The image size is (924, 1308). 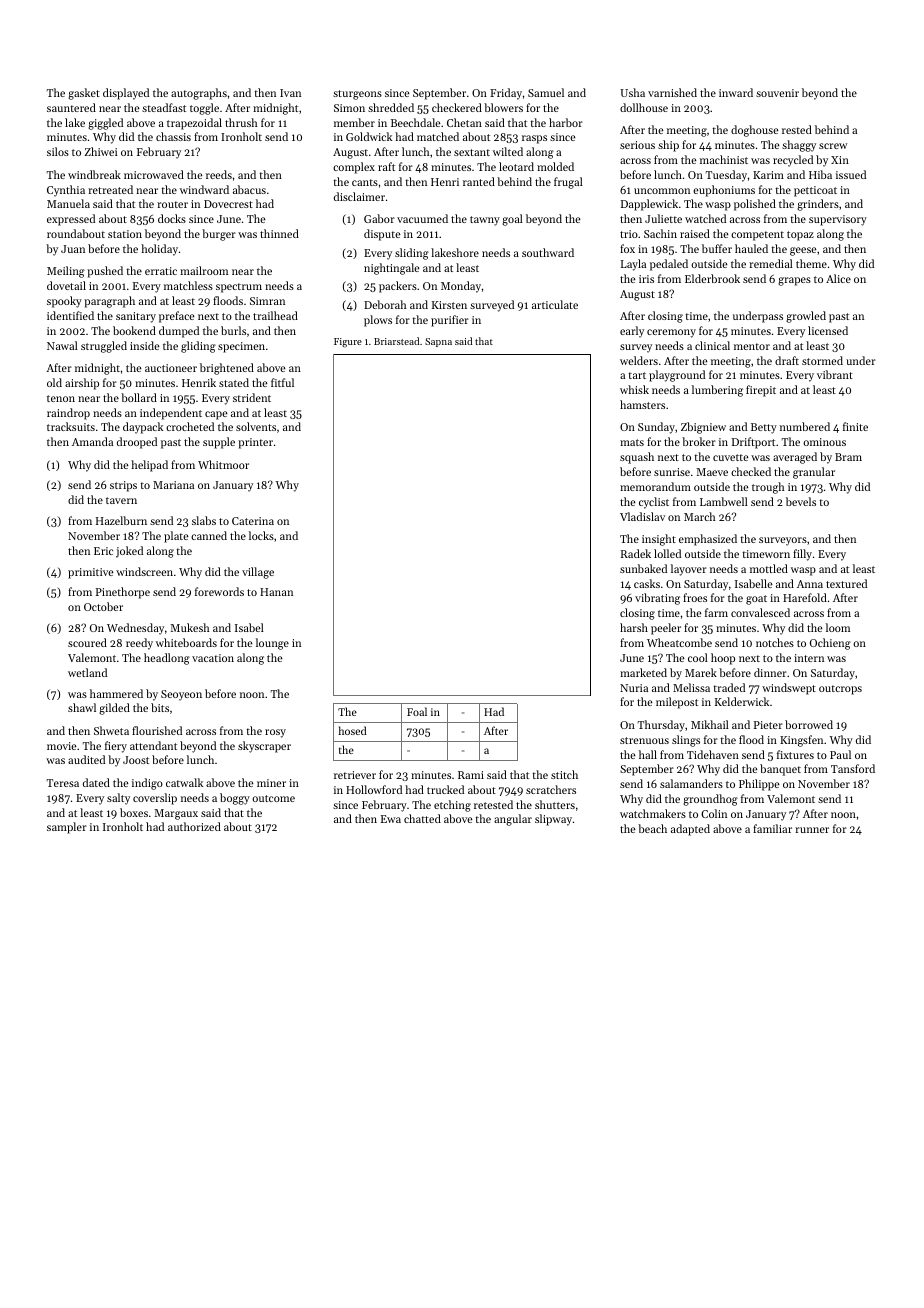 I want to click on tenon, so click(x=61, y=398).
